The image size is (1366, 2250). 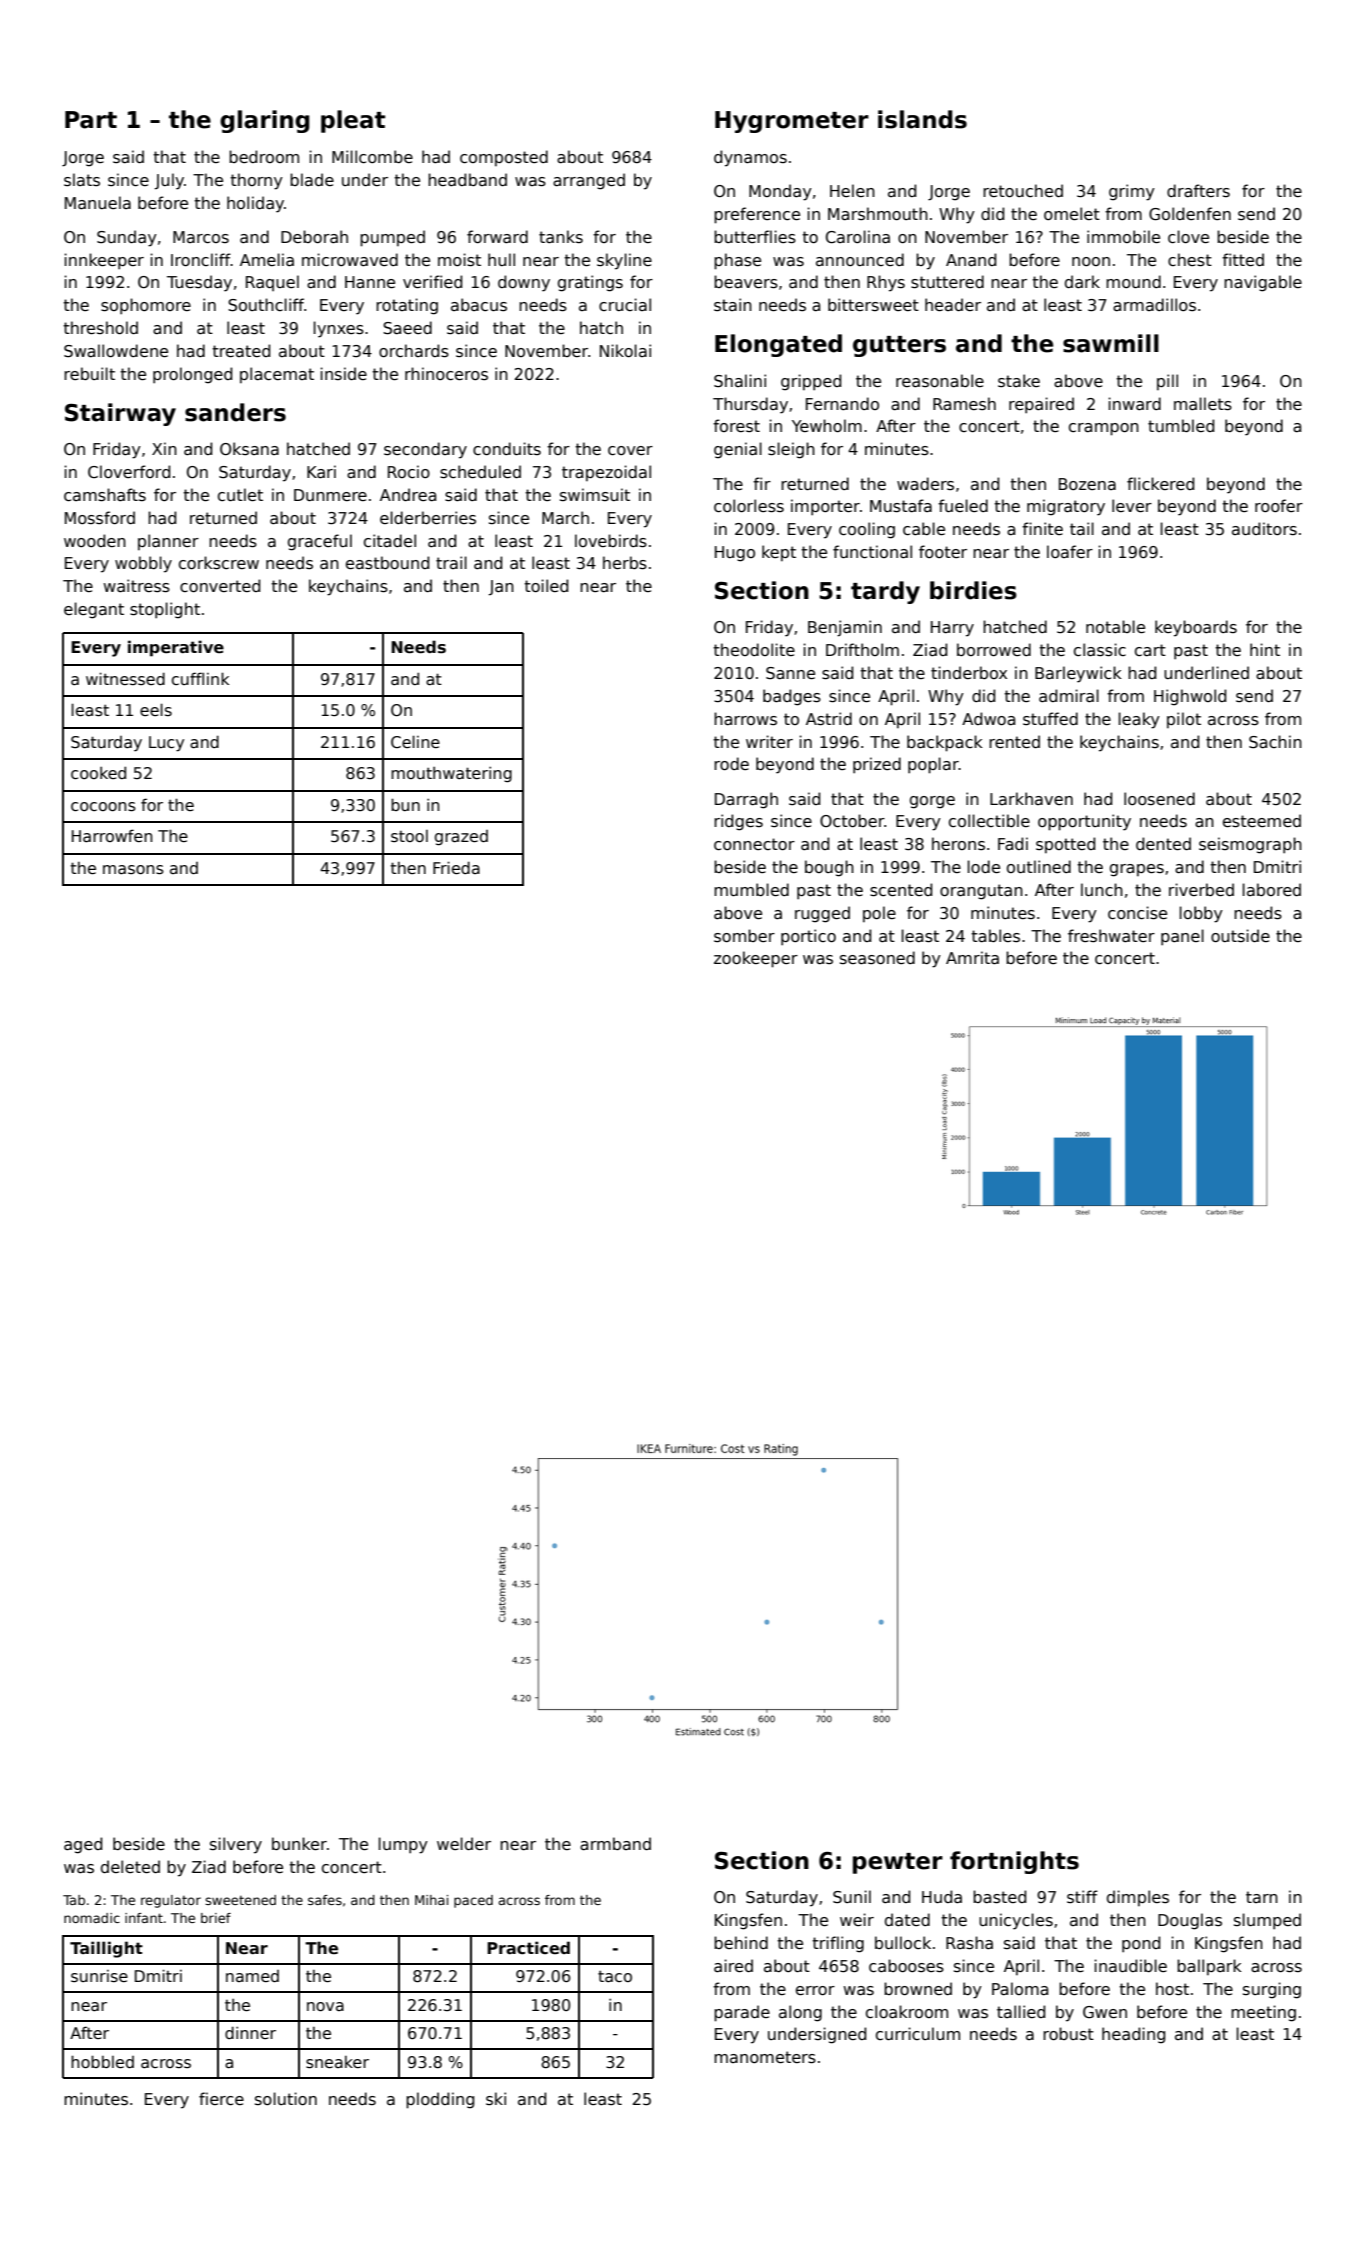 I want to click on masons, so click(x=133, y=870).
